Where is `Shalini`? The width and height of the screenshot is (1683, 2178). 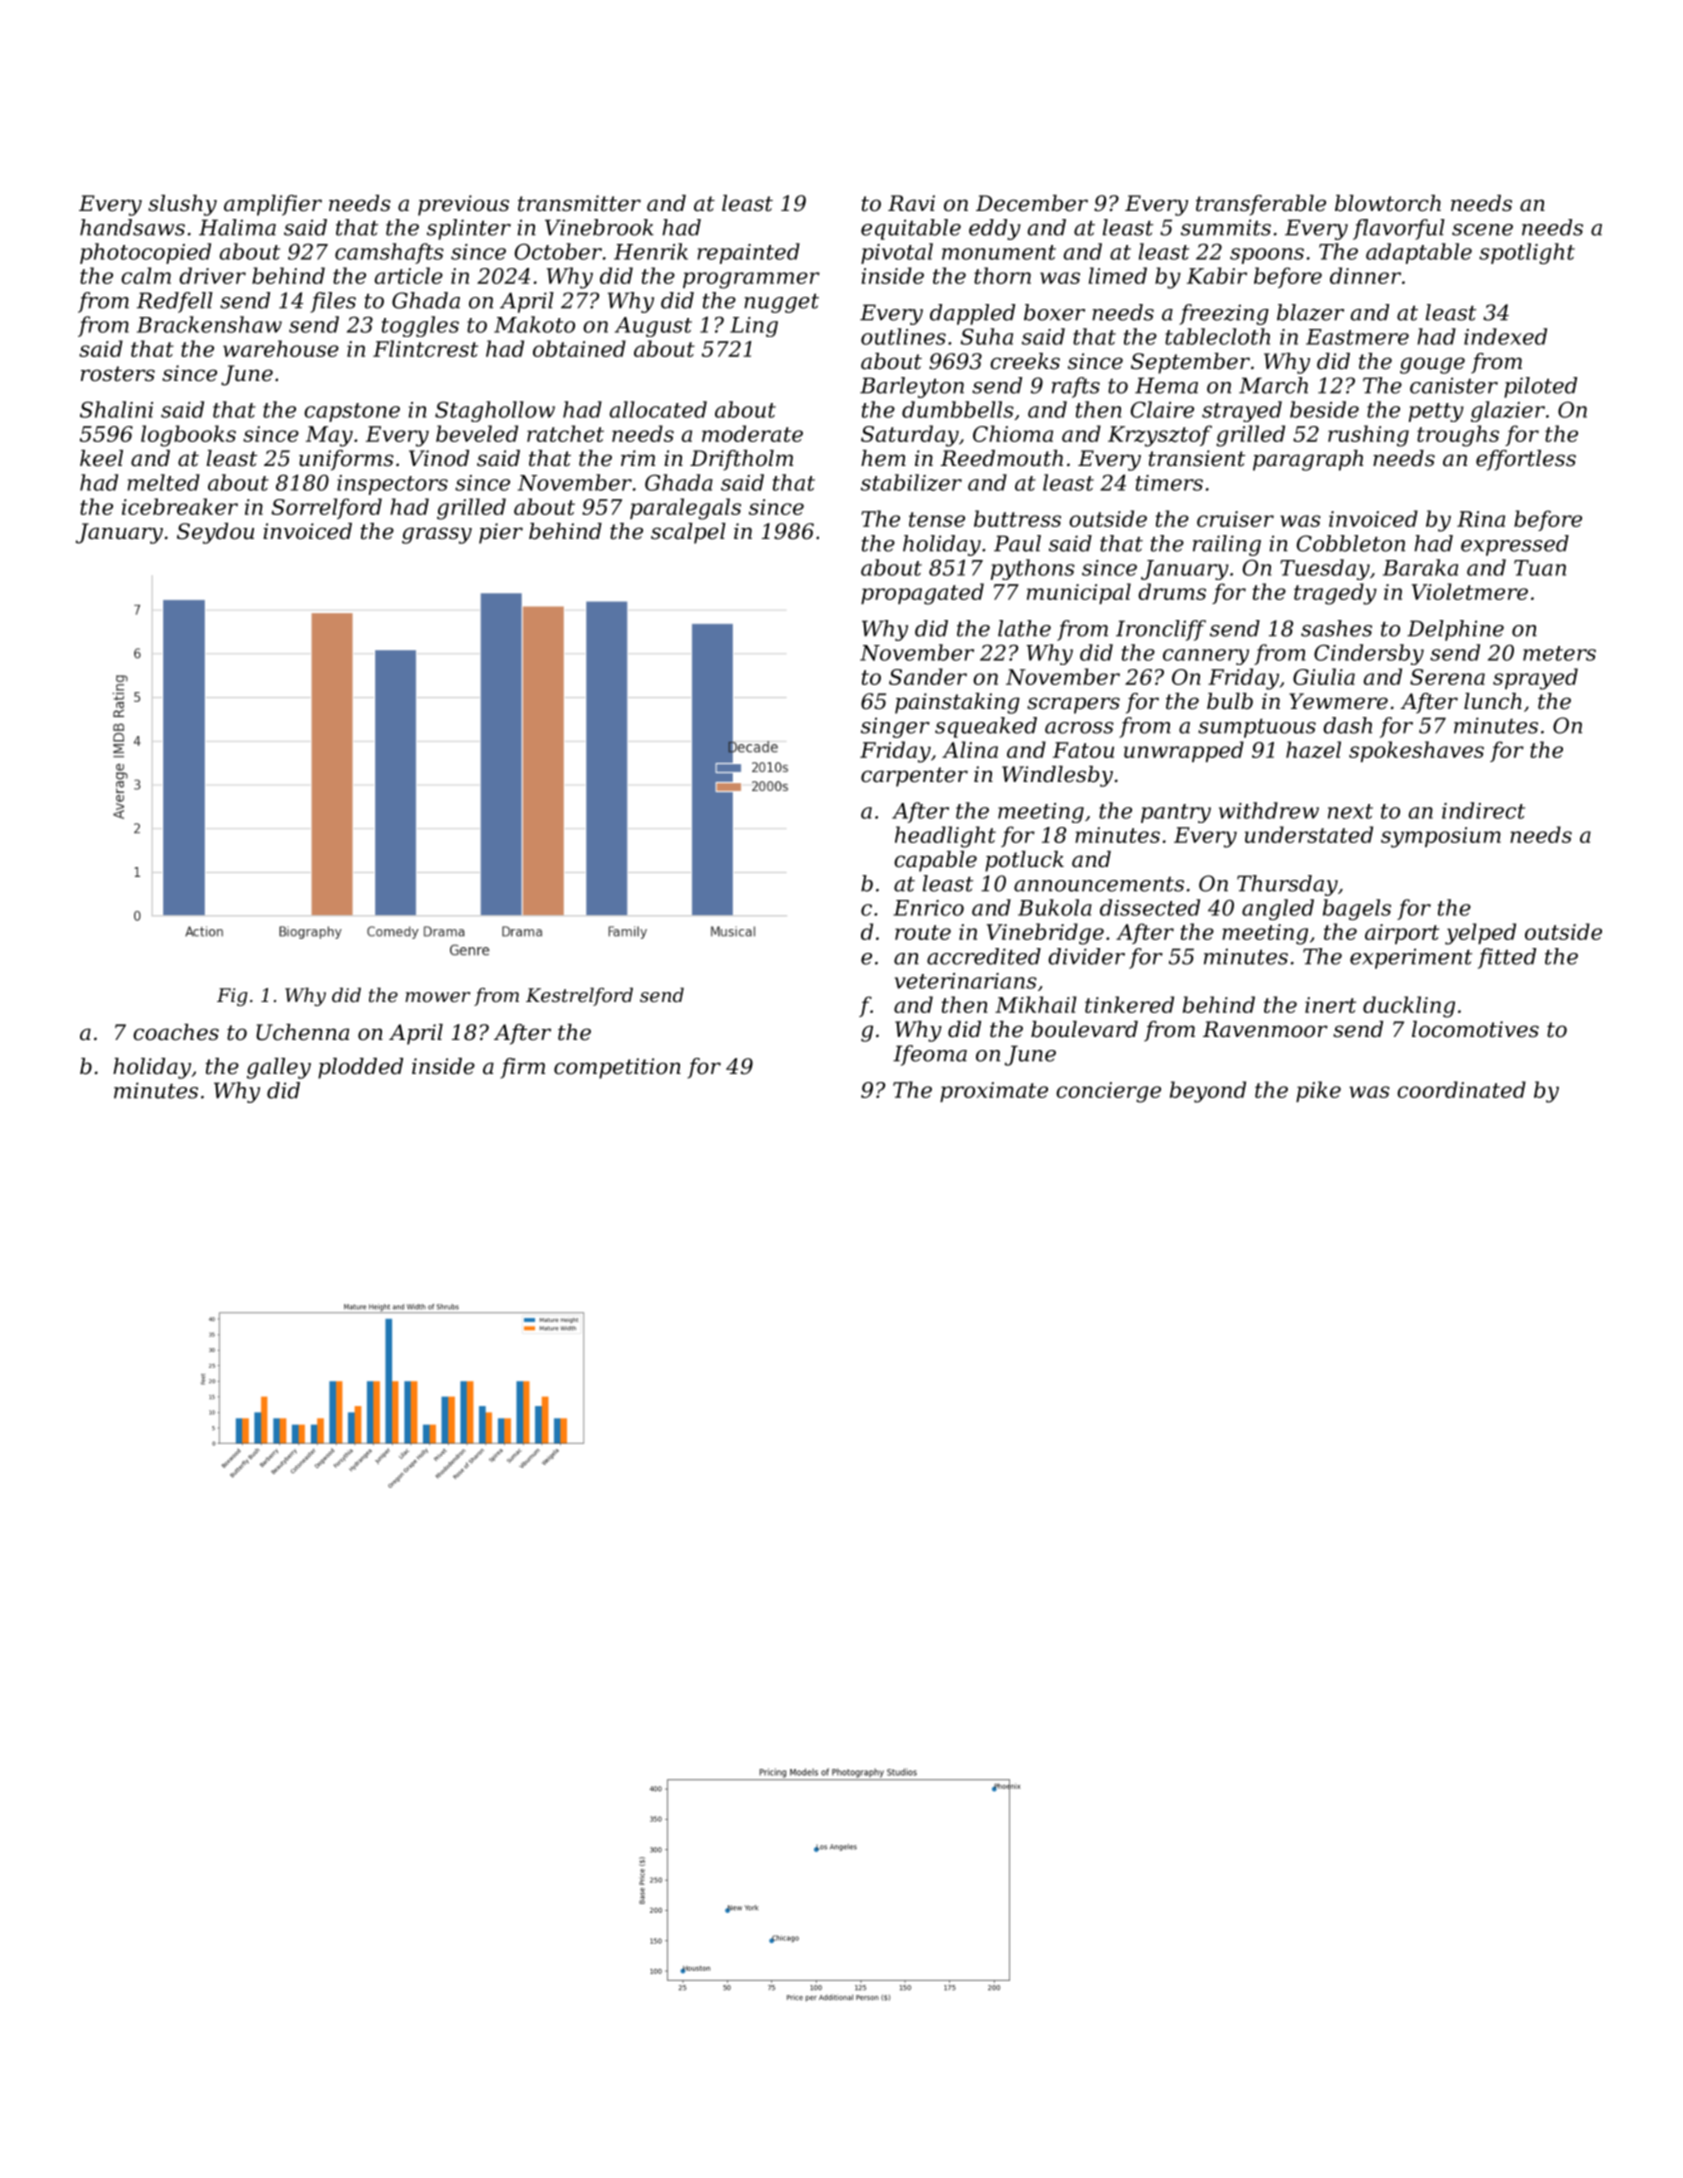
Shalini is located at coordinates (116, 409).
